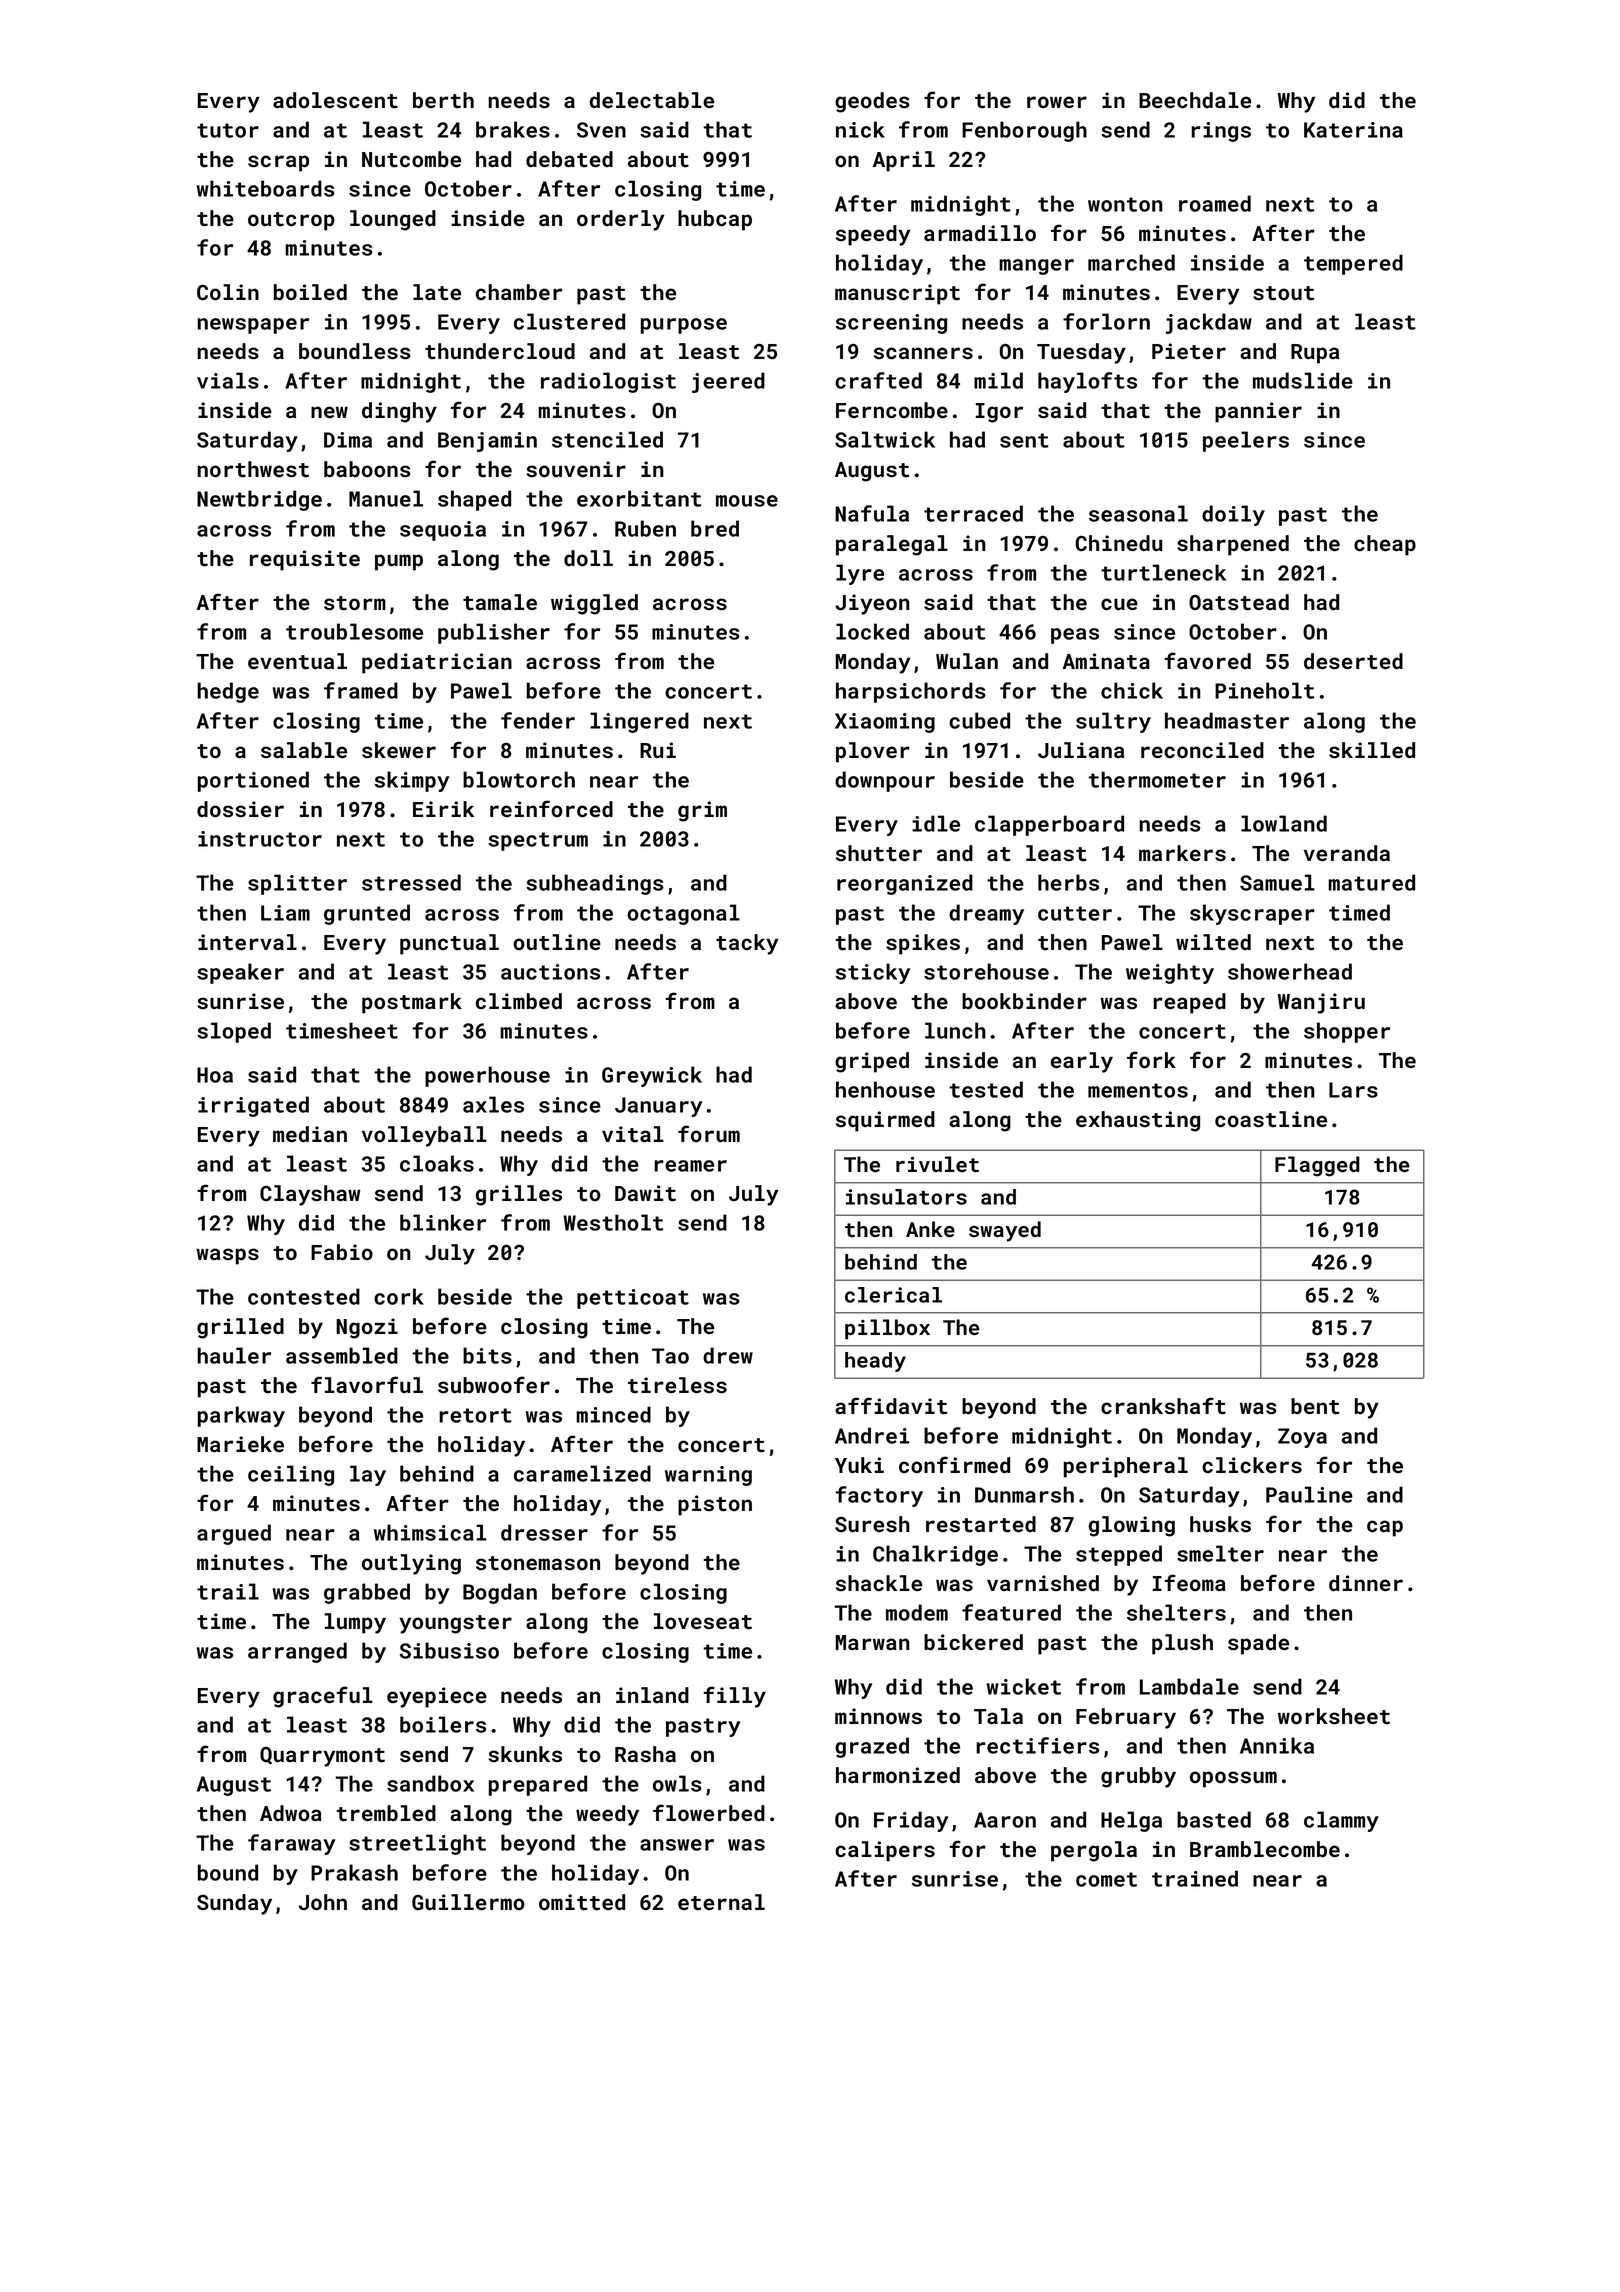 This page has height=2292, width=1620. I want to click on octagonal, so click(683, 914).
